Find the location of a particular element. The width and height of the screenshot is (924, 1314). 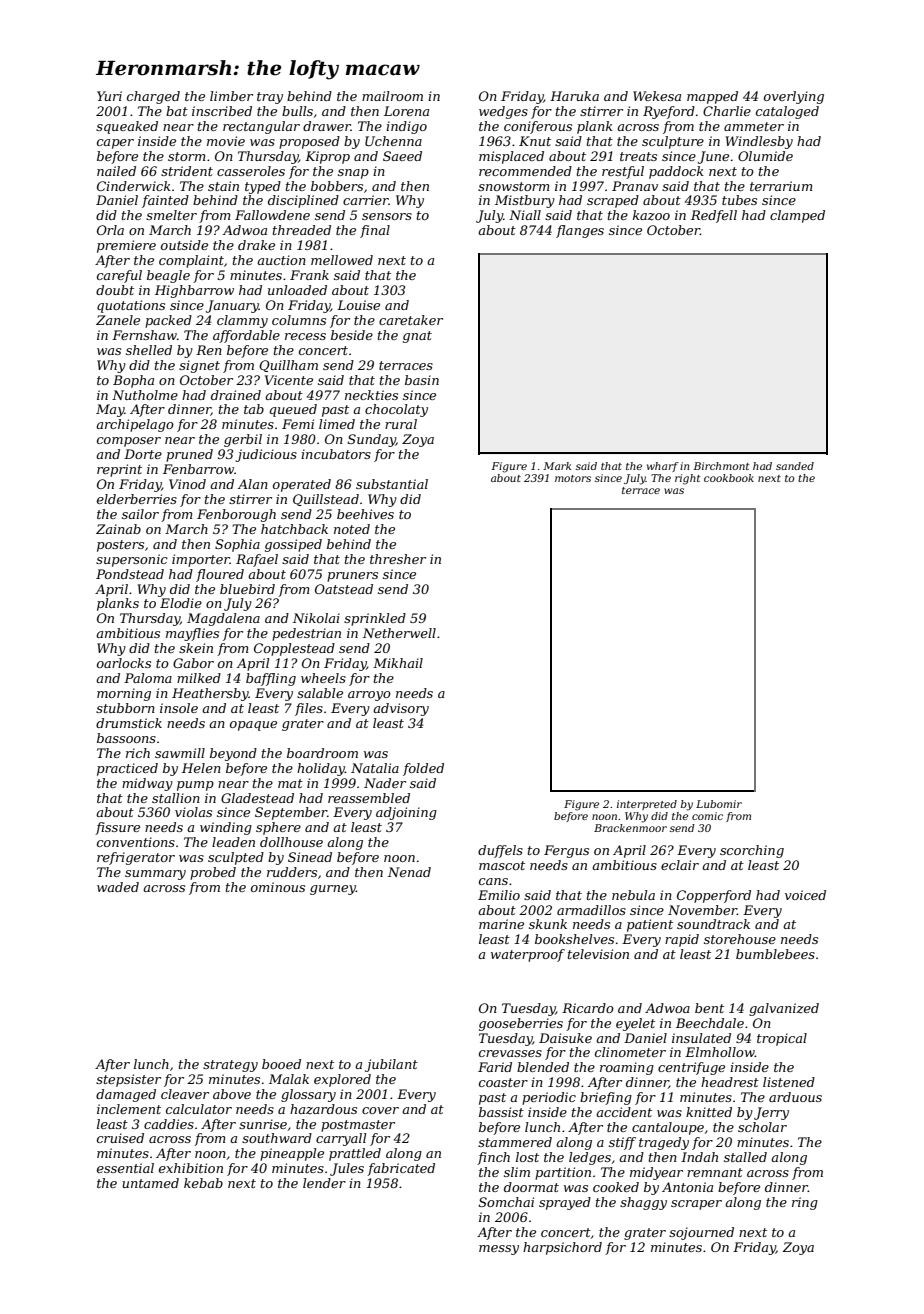

exhibition is located at coordinates (191, 1168).
